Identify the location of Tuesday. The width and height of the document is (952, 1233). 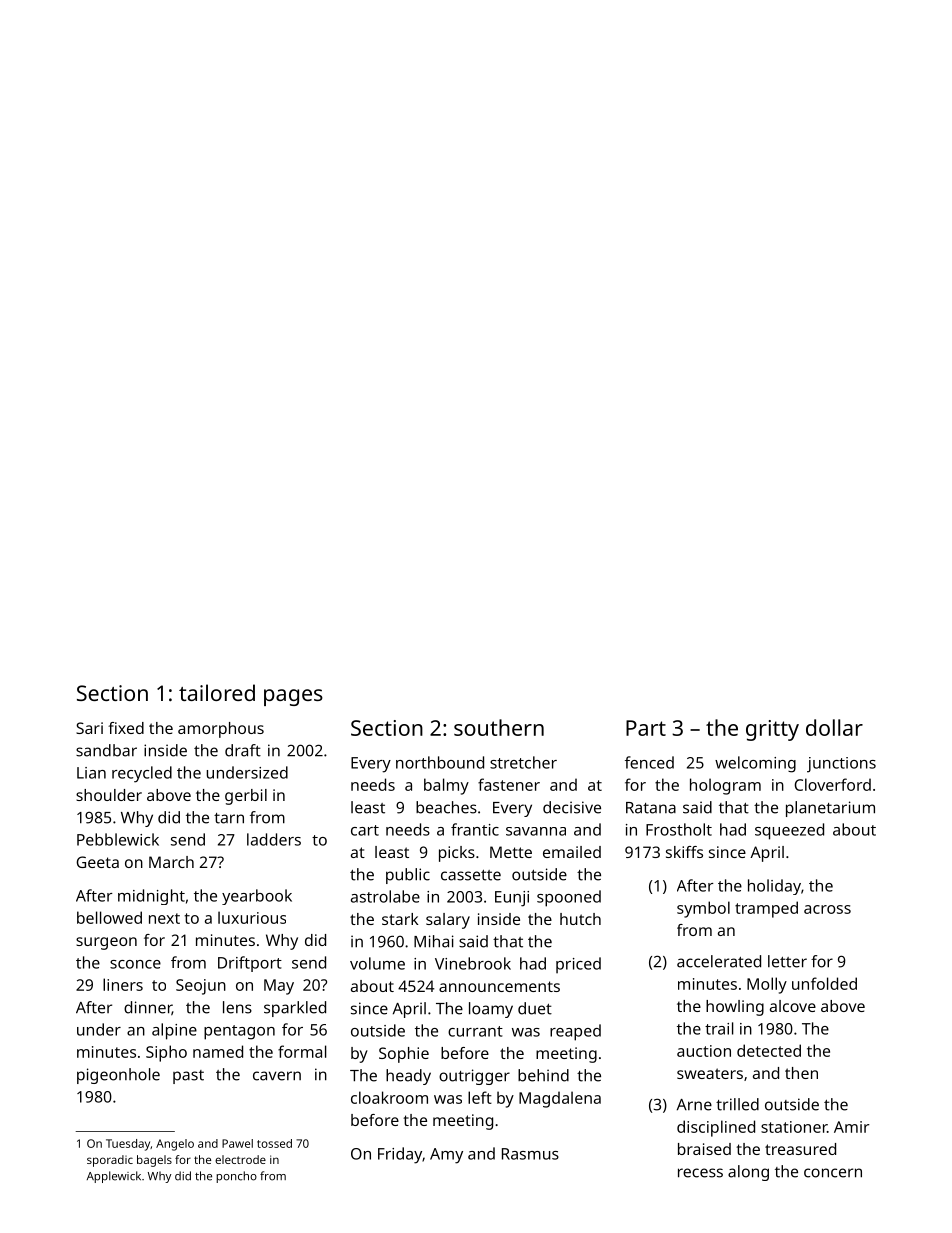
(128, 1145).
